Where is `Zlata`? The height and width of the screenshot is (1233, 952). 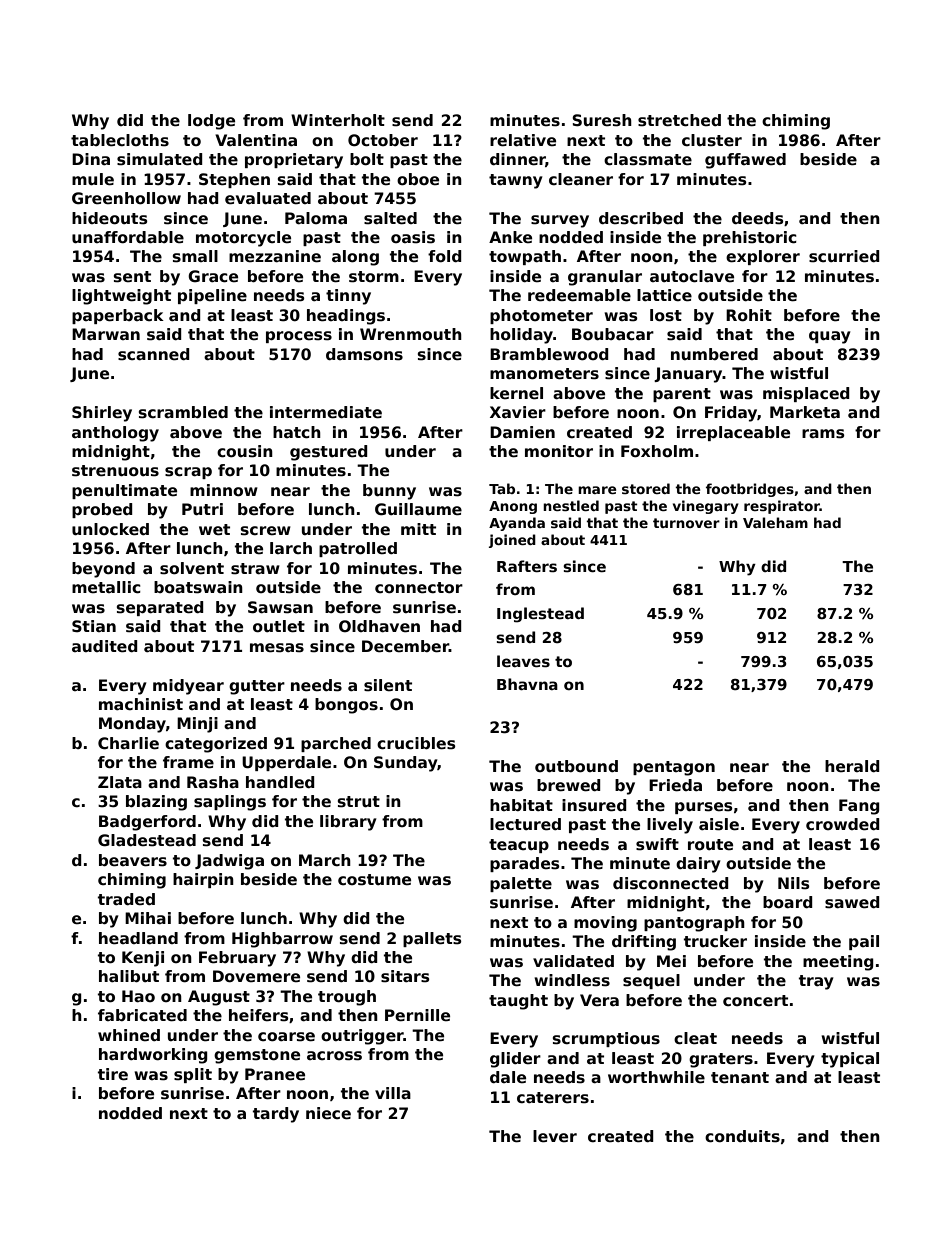 Zlata is located at coordinates (120, 782).
